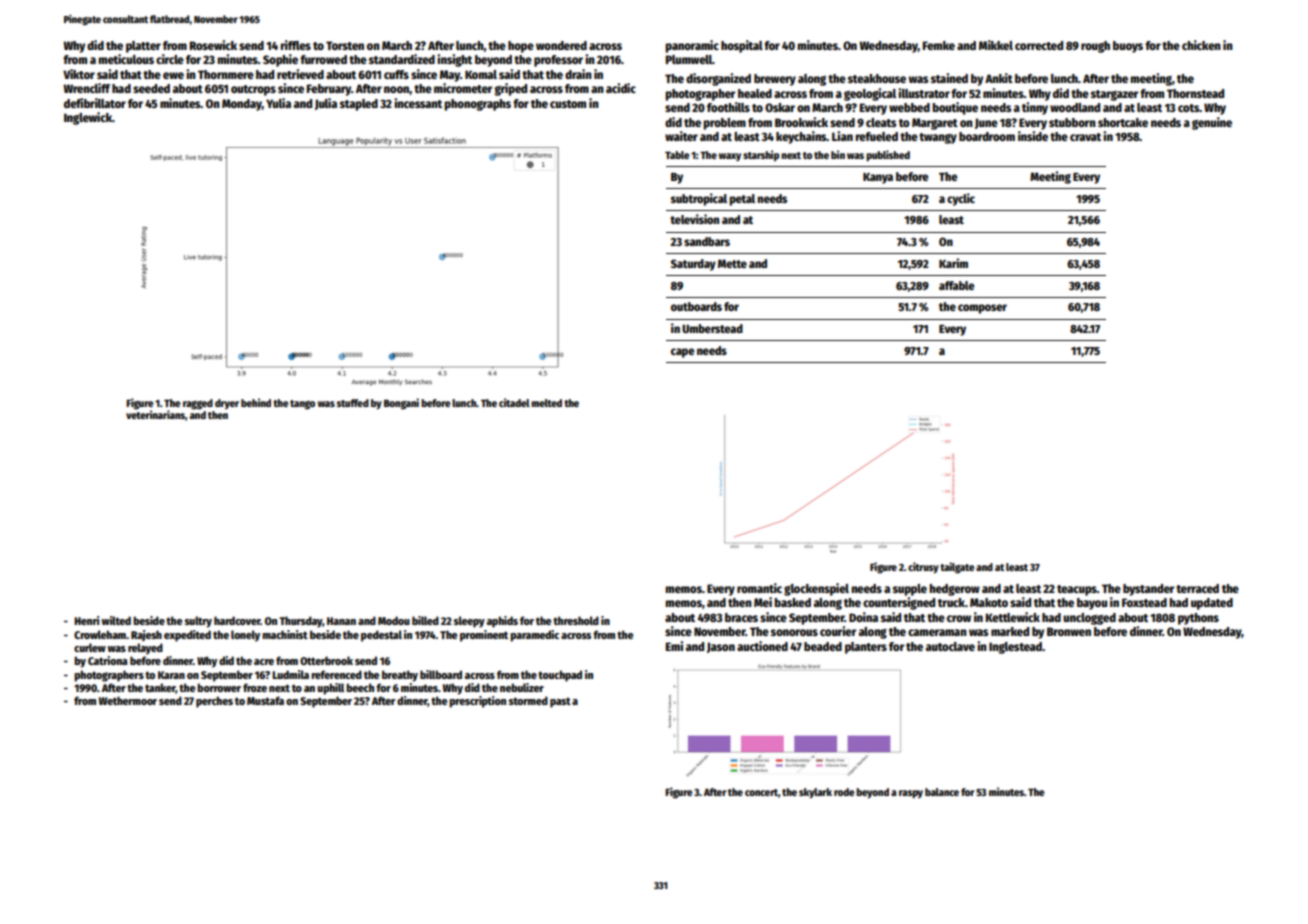 The width and height of the screenshot is (1308, 924). Describe the element at coordinates (143, 47) in the screenshot. I see `platter` at that location.
